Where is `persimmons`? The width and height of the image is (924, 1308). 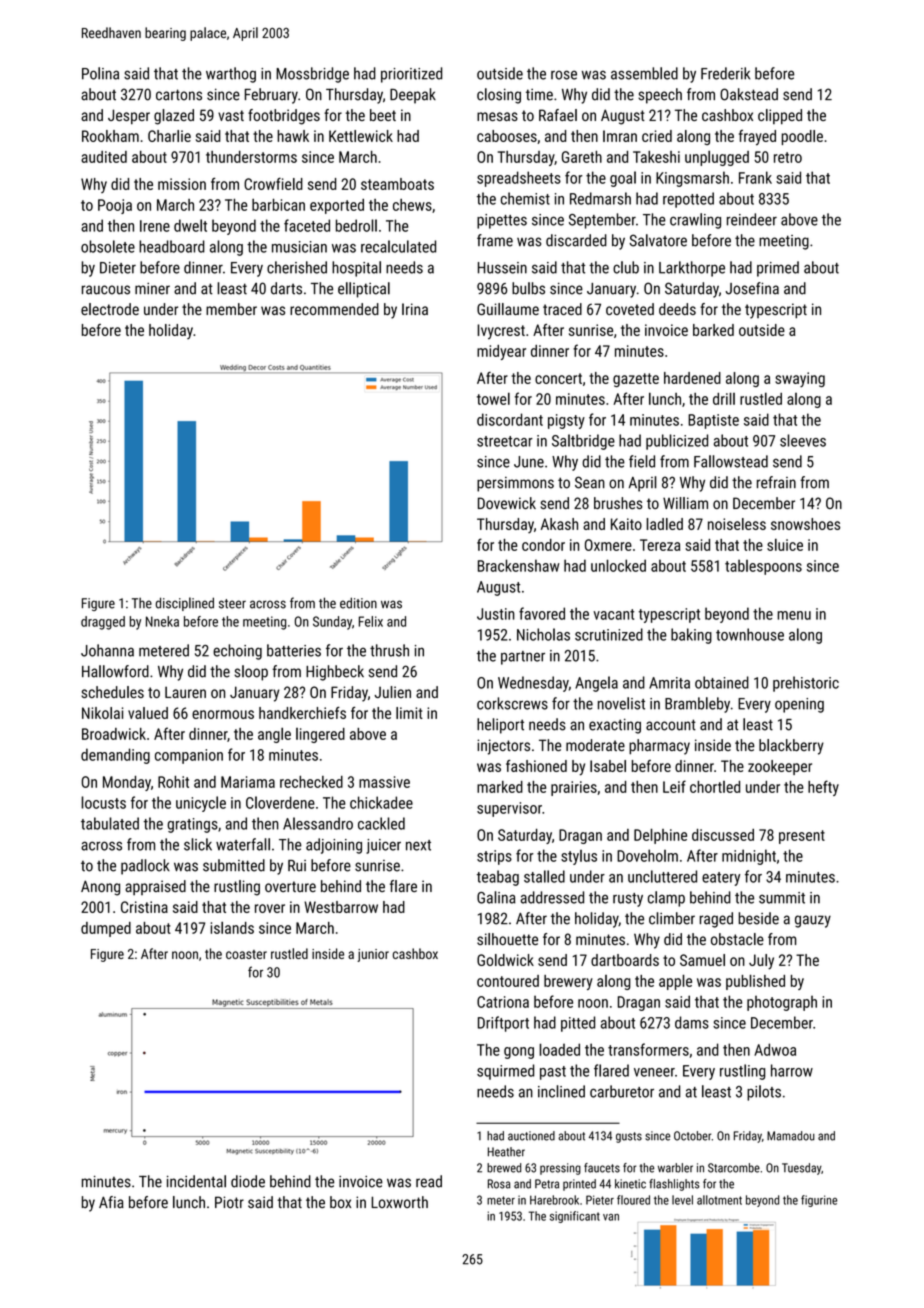
persimmons is located at coordinates (515, 484).
